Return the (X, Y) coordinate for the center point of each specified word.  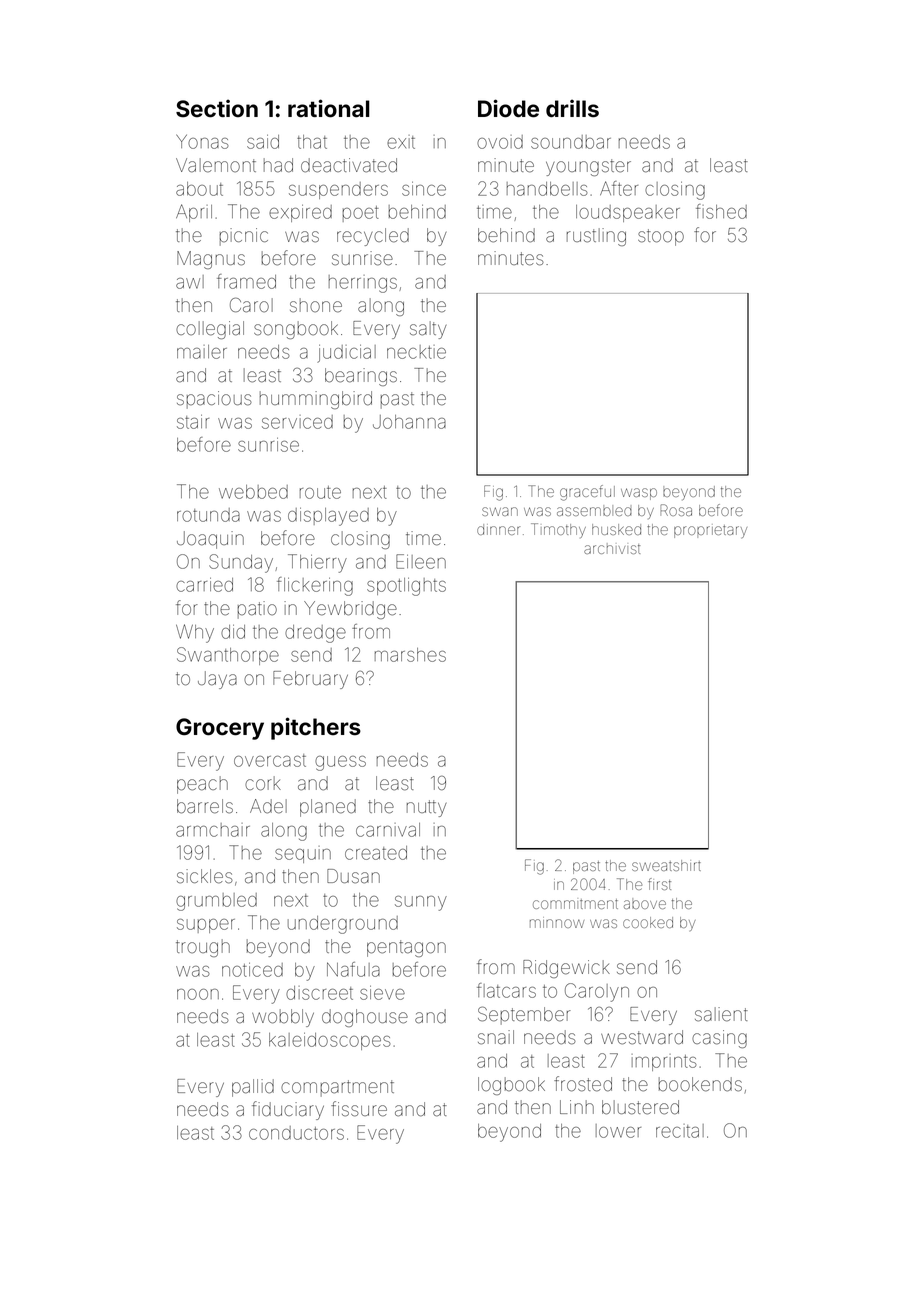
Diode (508, 108)
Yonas (202, 141)
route (320, 492)
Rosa (676, 510)
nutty (427, 808)
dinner (498, 529)
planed (328, 808)
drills (572, 108)
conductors (296, 1133)
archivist (612, 548)
